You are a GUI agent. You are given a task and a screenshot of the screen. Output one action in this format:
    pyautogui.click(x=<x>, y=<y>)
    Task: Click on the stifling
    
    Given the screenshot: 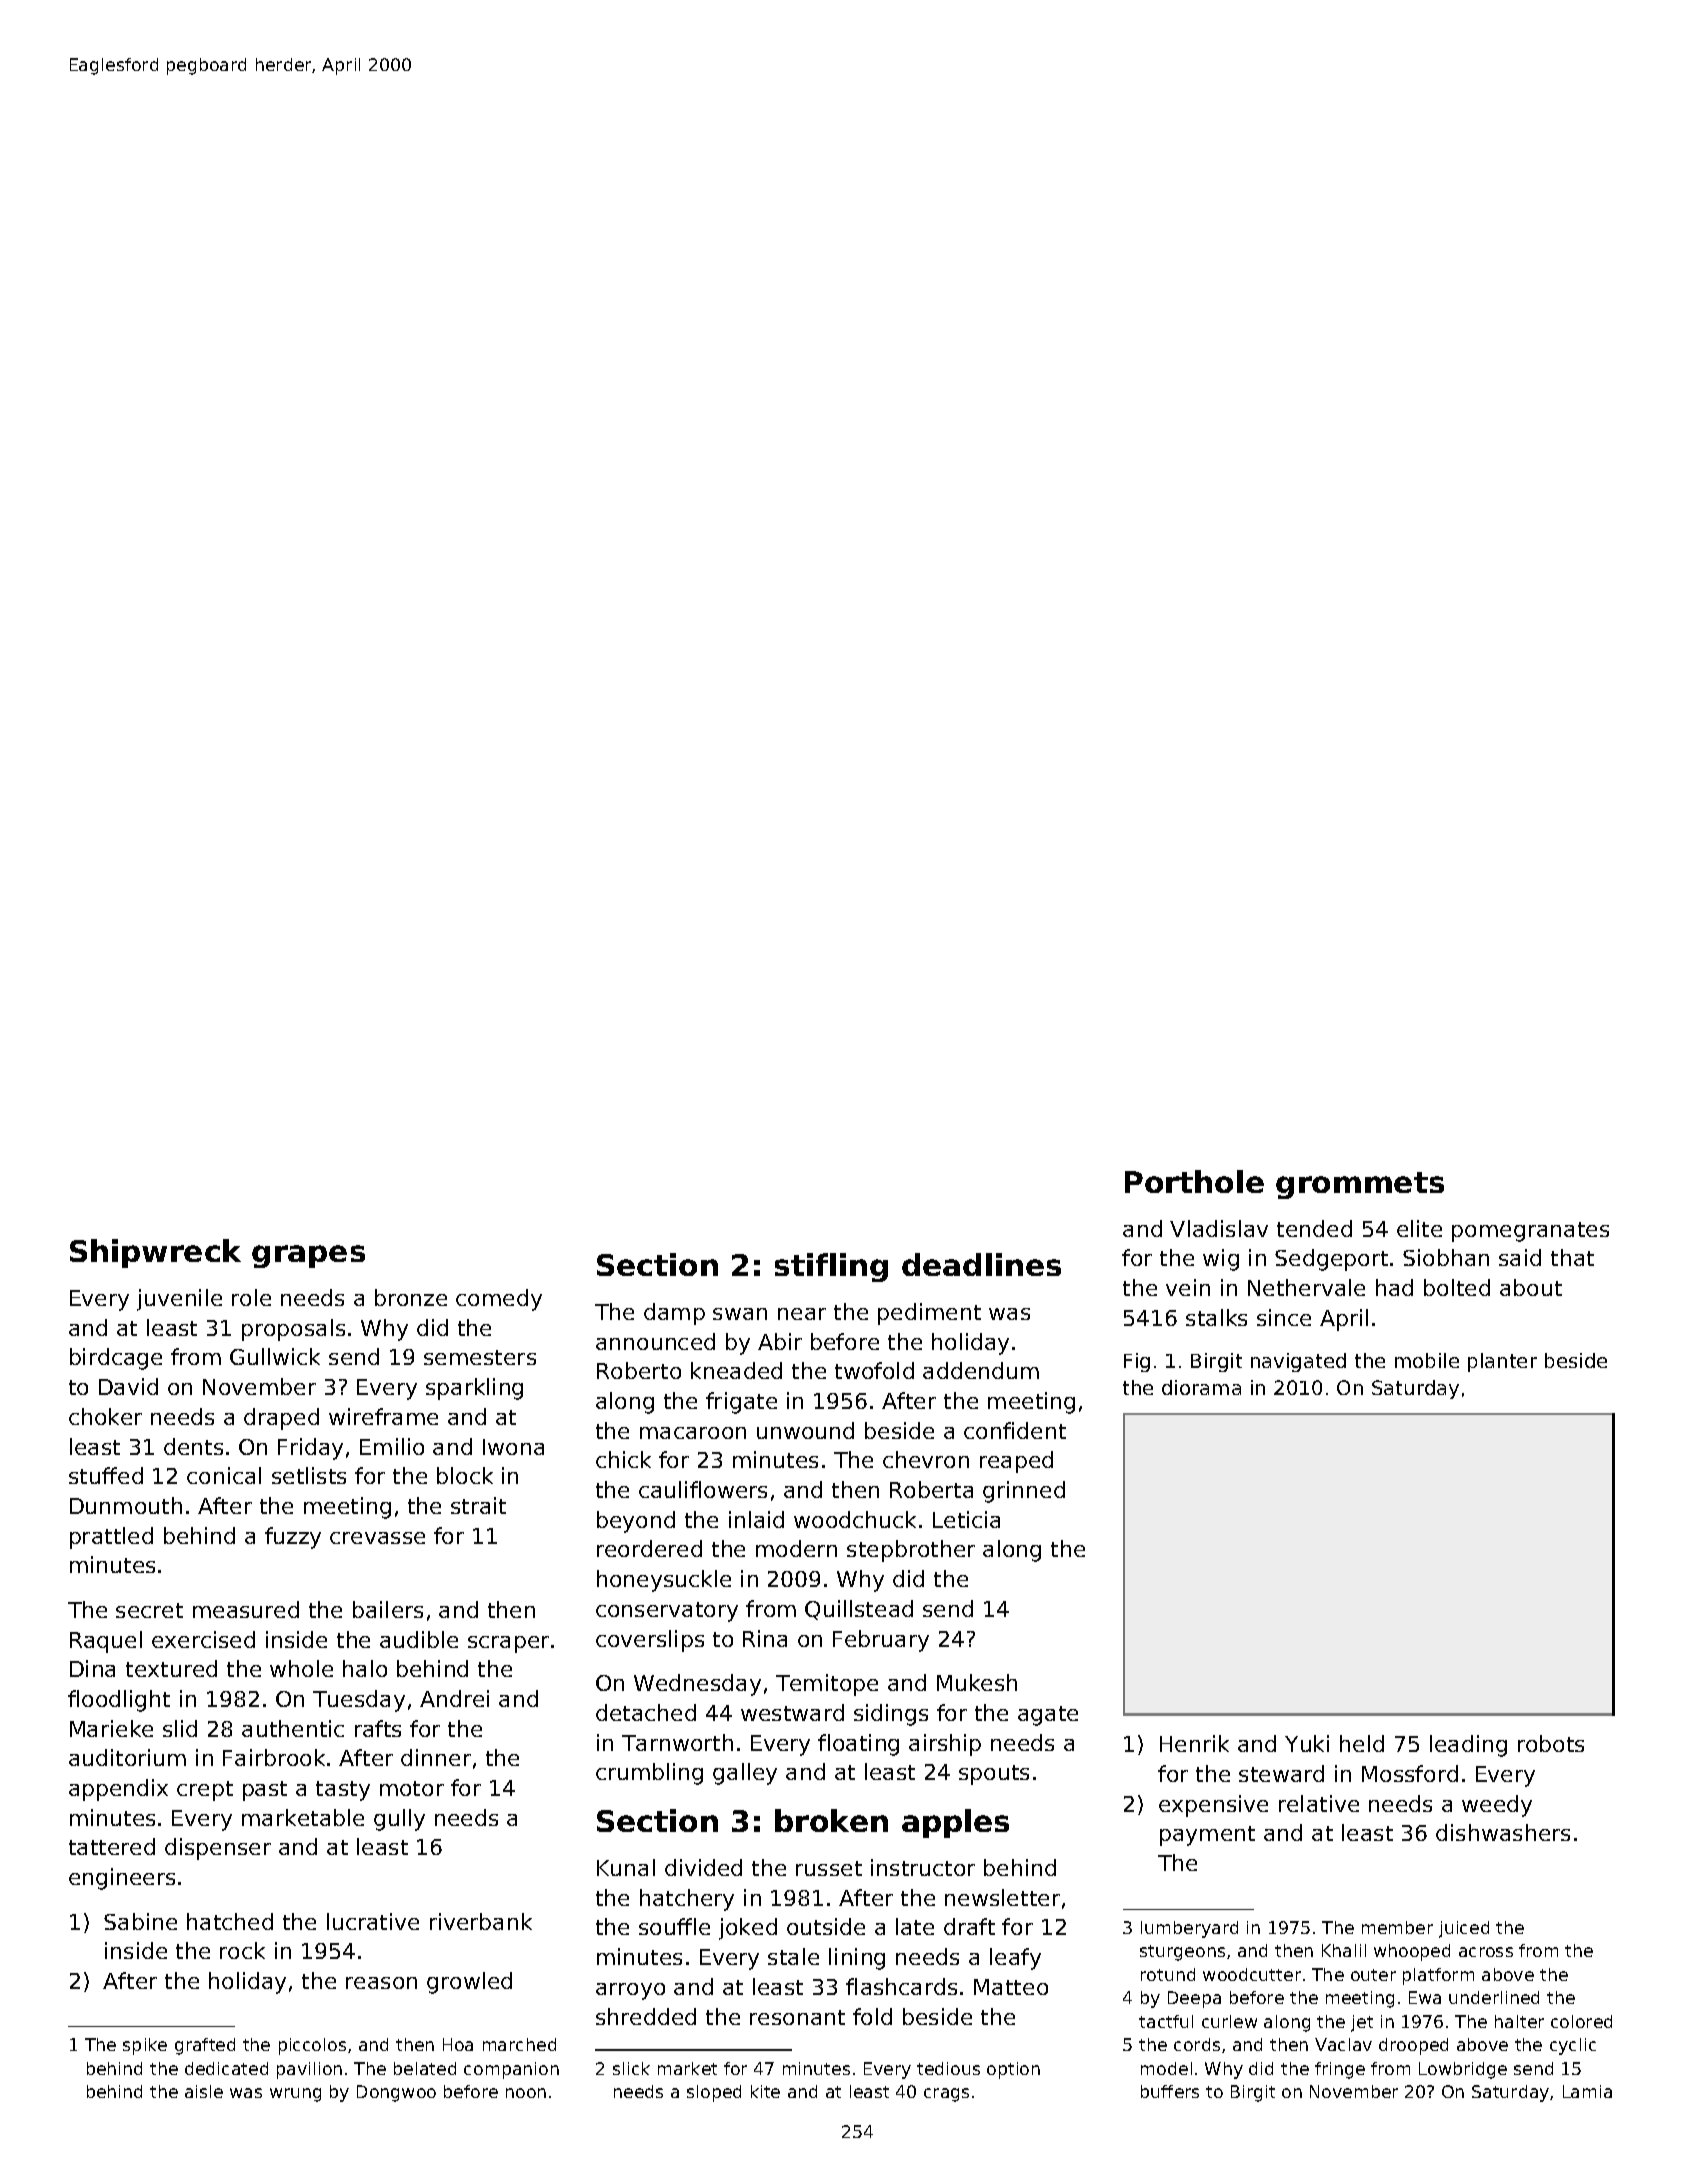 What is the action you would take?
    pyautogui.click(x=831, y=1267)
